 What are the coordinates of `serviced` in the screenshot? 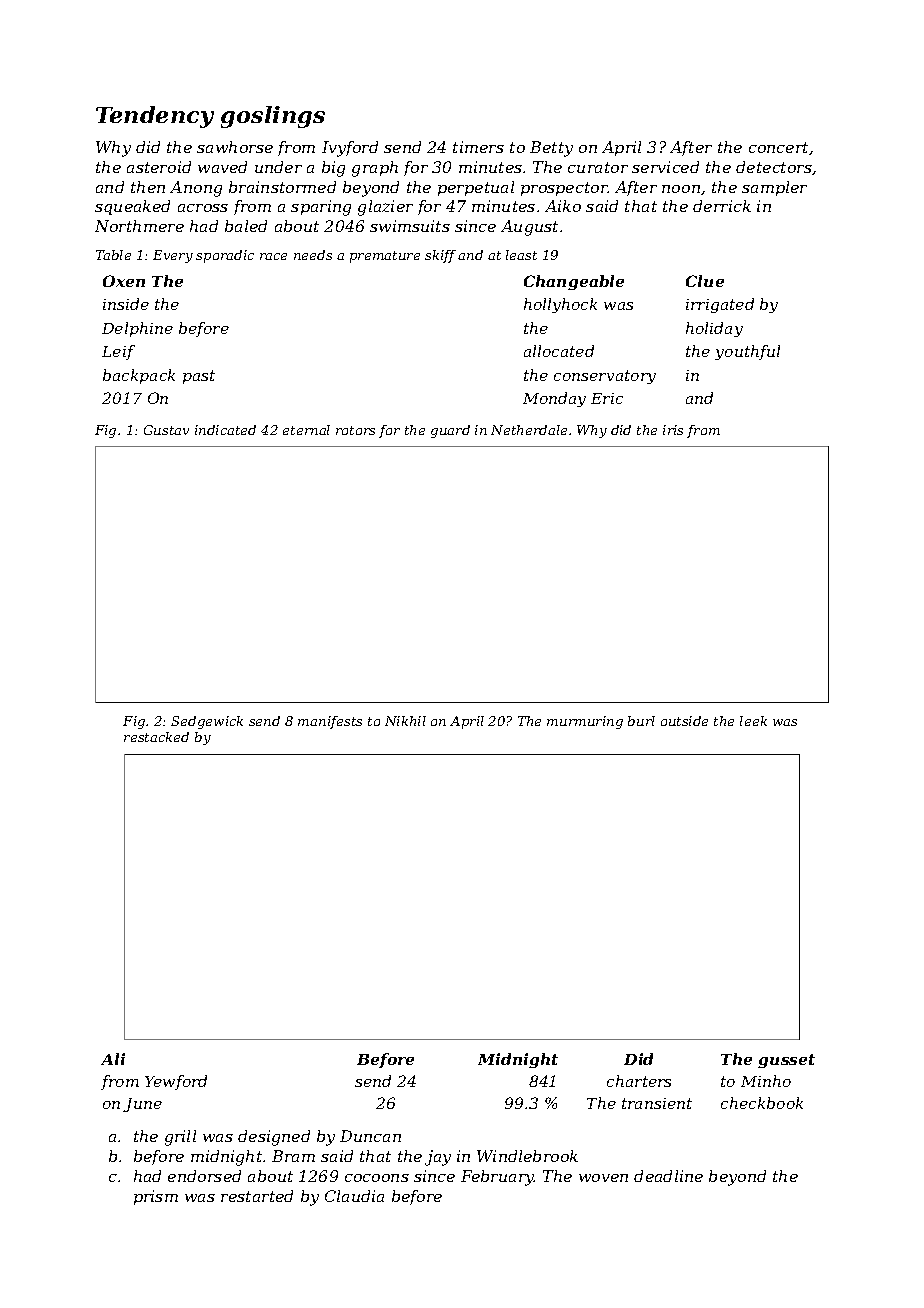 It's located at (665, 167).
